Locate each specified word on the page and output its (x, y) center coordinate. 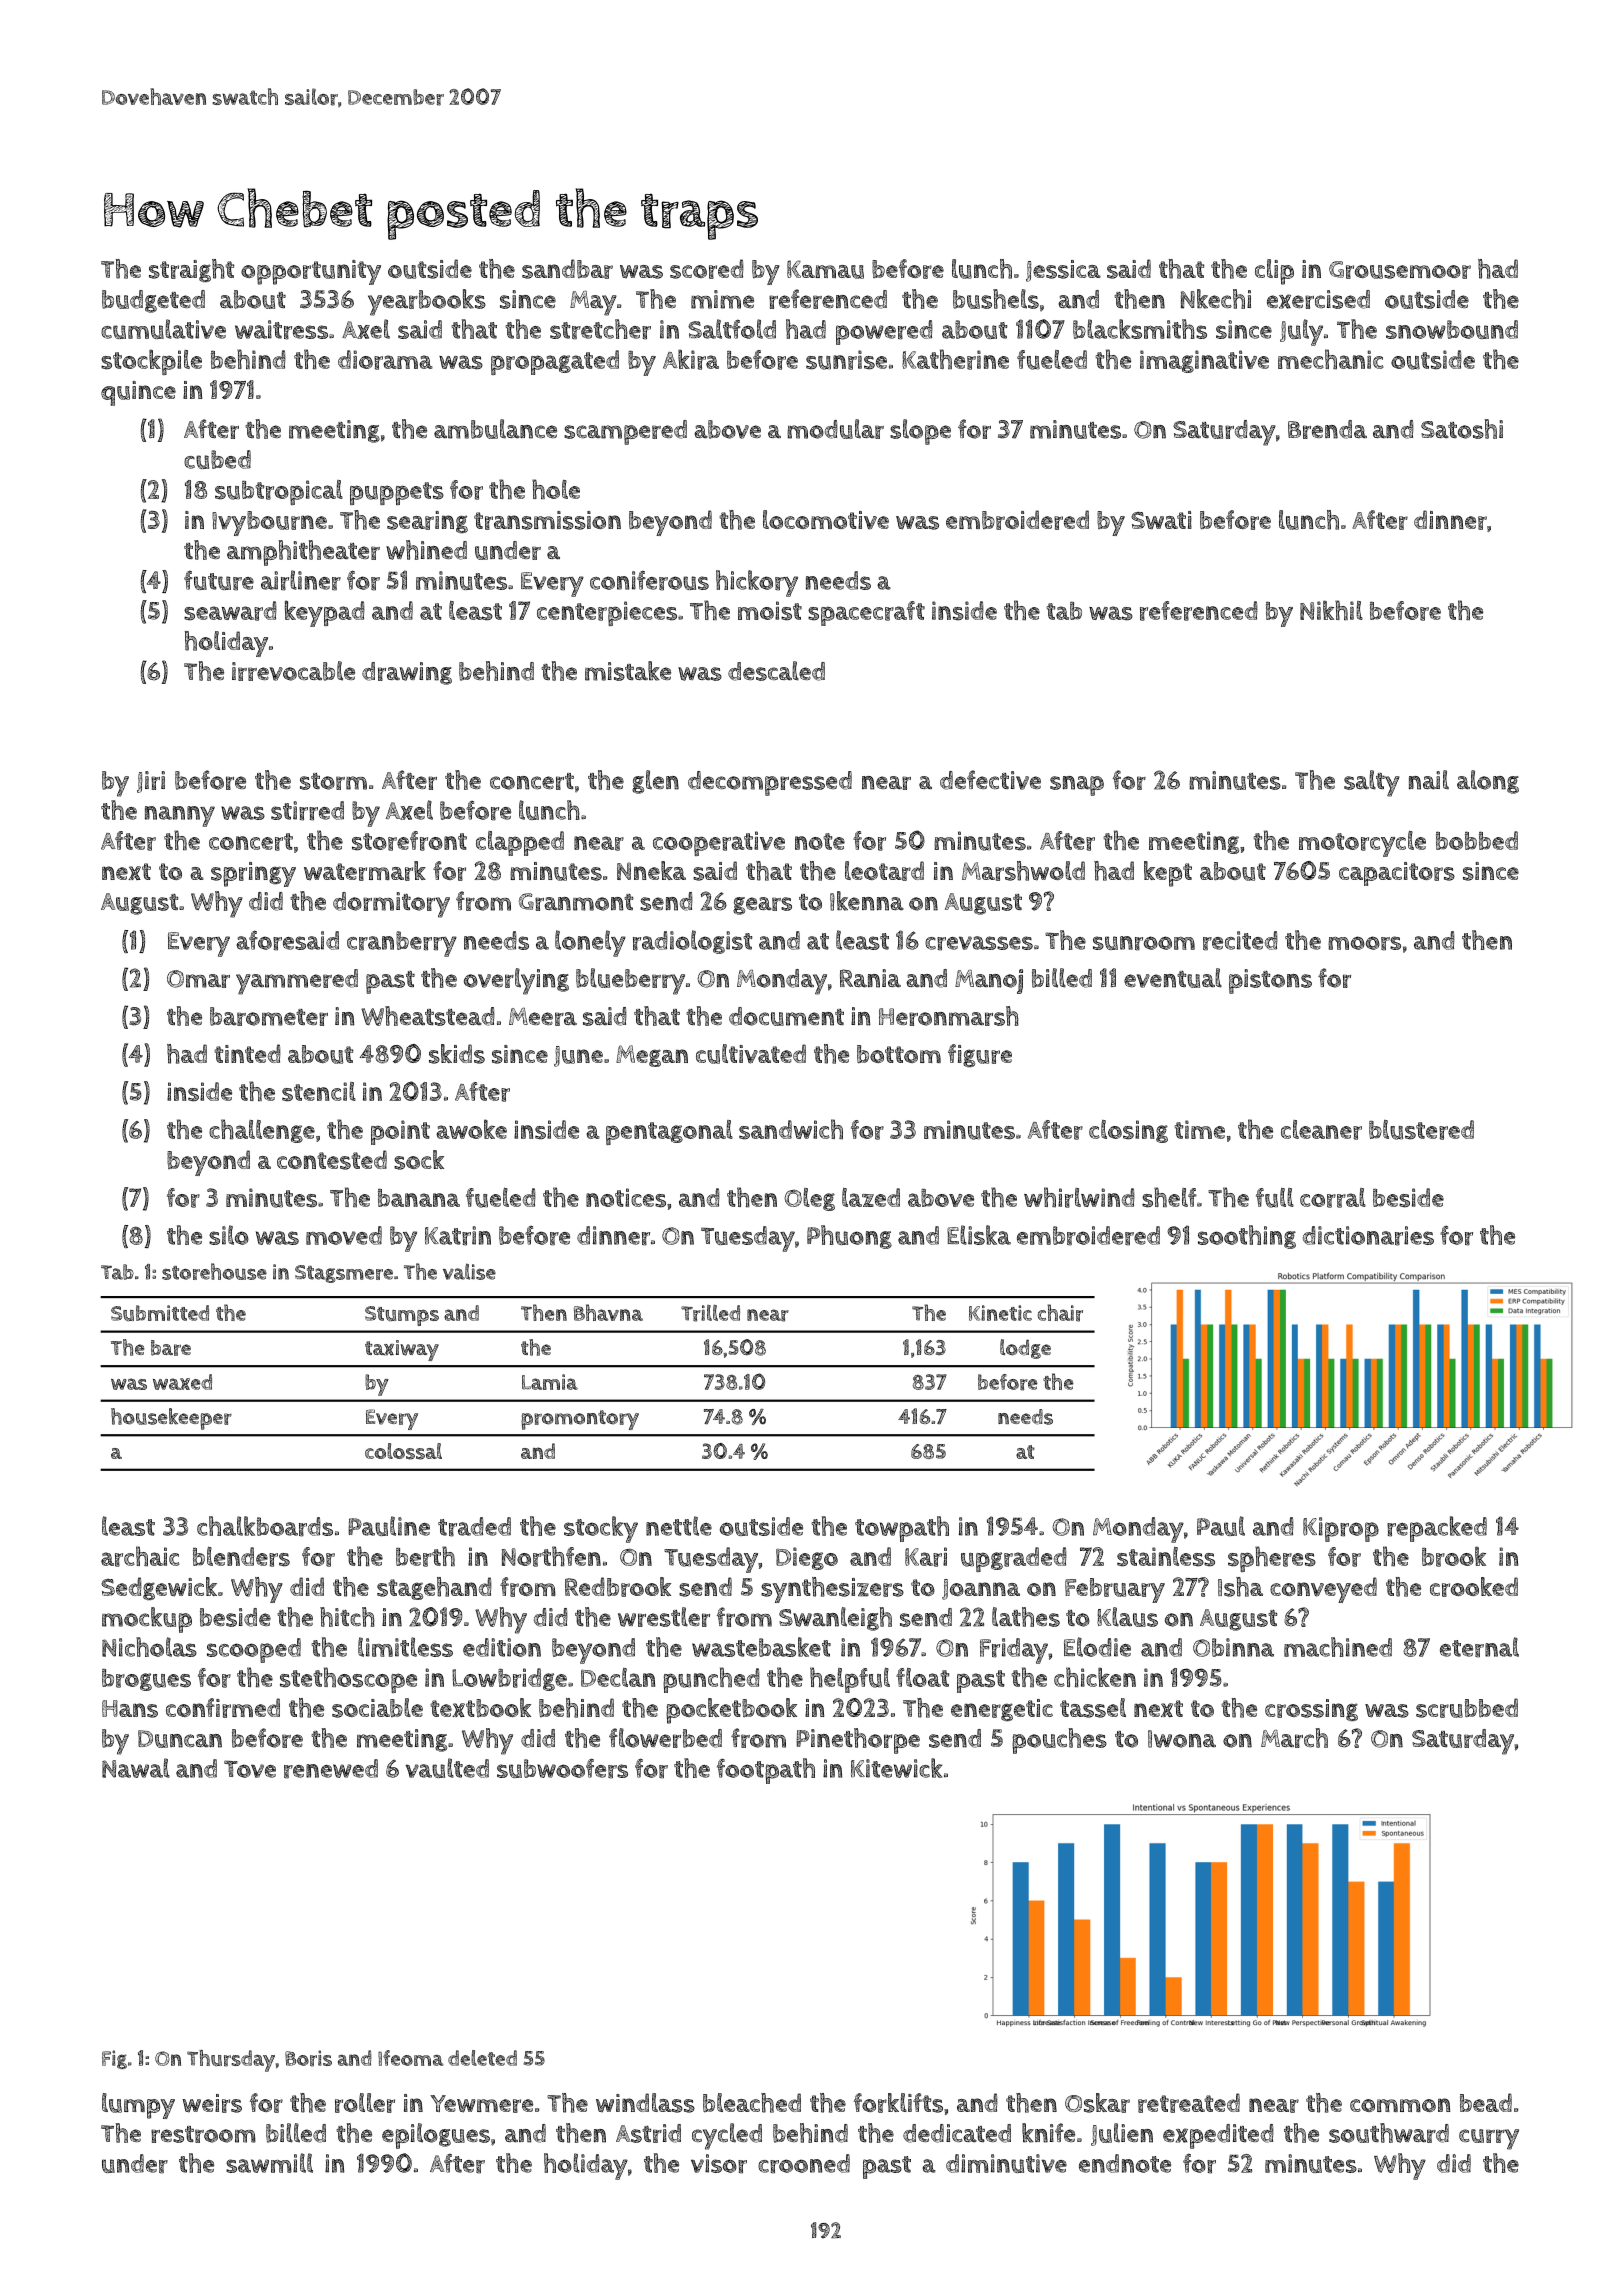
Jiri (151, 782)
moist (770, 611)
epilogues (436, 2136)
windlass (645, 2103)
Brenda (1327, 429)
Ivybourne (269, 523)
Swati (1161, 520)
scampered (625, 432)
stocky (601, 1529)
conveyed (1323, 1590)
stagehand (434, 1588)
